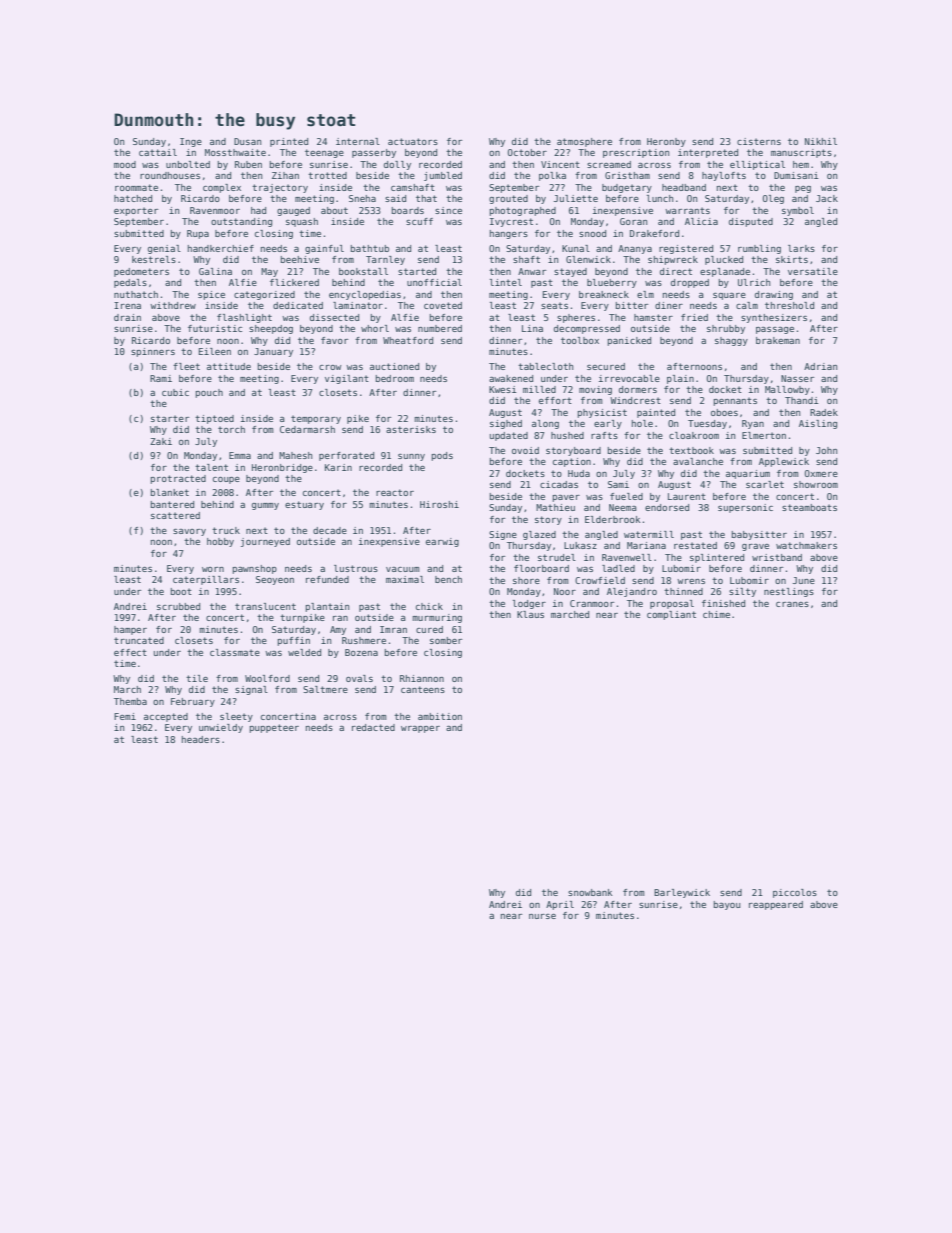  What do you see at coordinates (792, 604) in the screenshot?
I see `cranes` at bounding box center [792, 604].
